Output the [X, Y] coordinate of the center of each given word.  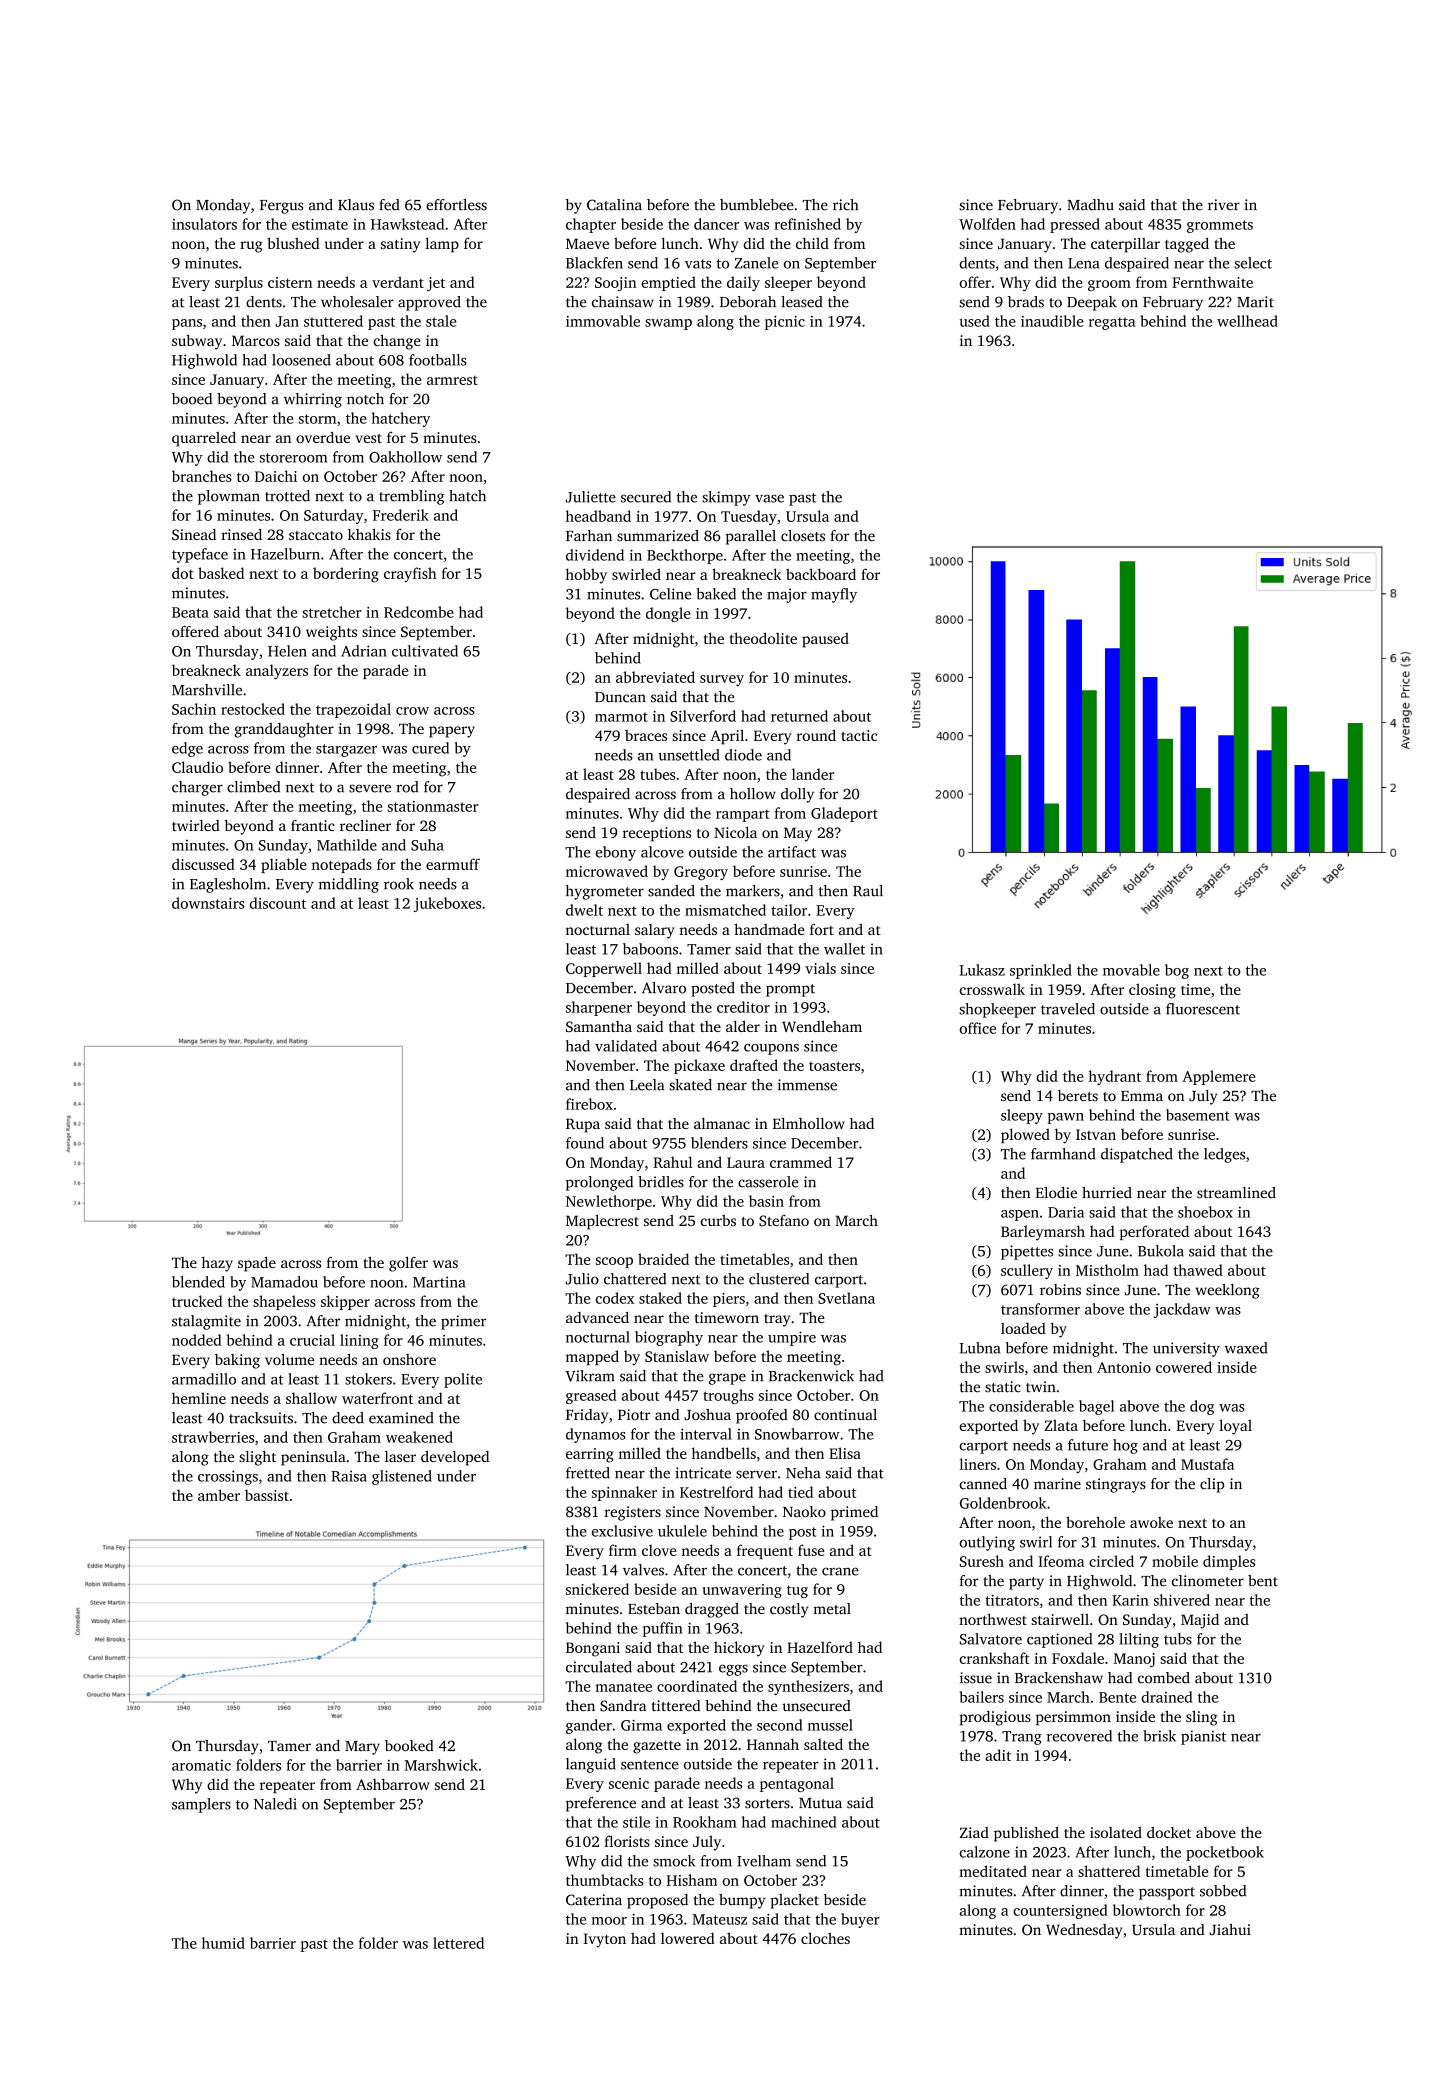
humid [223, 1943]
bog [1177, 971]
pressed [1075, 225]
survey [722, 680]
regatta [1112, 323]
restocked [253, 709]
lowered [688, 1938]
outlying [987, 1543]
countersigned [1060, 1911]
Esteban [654, 1608]
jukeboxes [447, 904]
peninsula [313, 1458]
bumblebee [757, 205]
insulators [204, 224]
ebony [616, 853]
